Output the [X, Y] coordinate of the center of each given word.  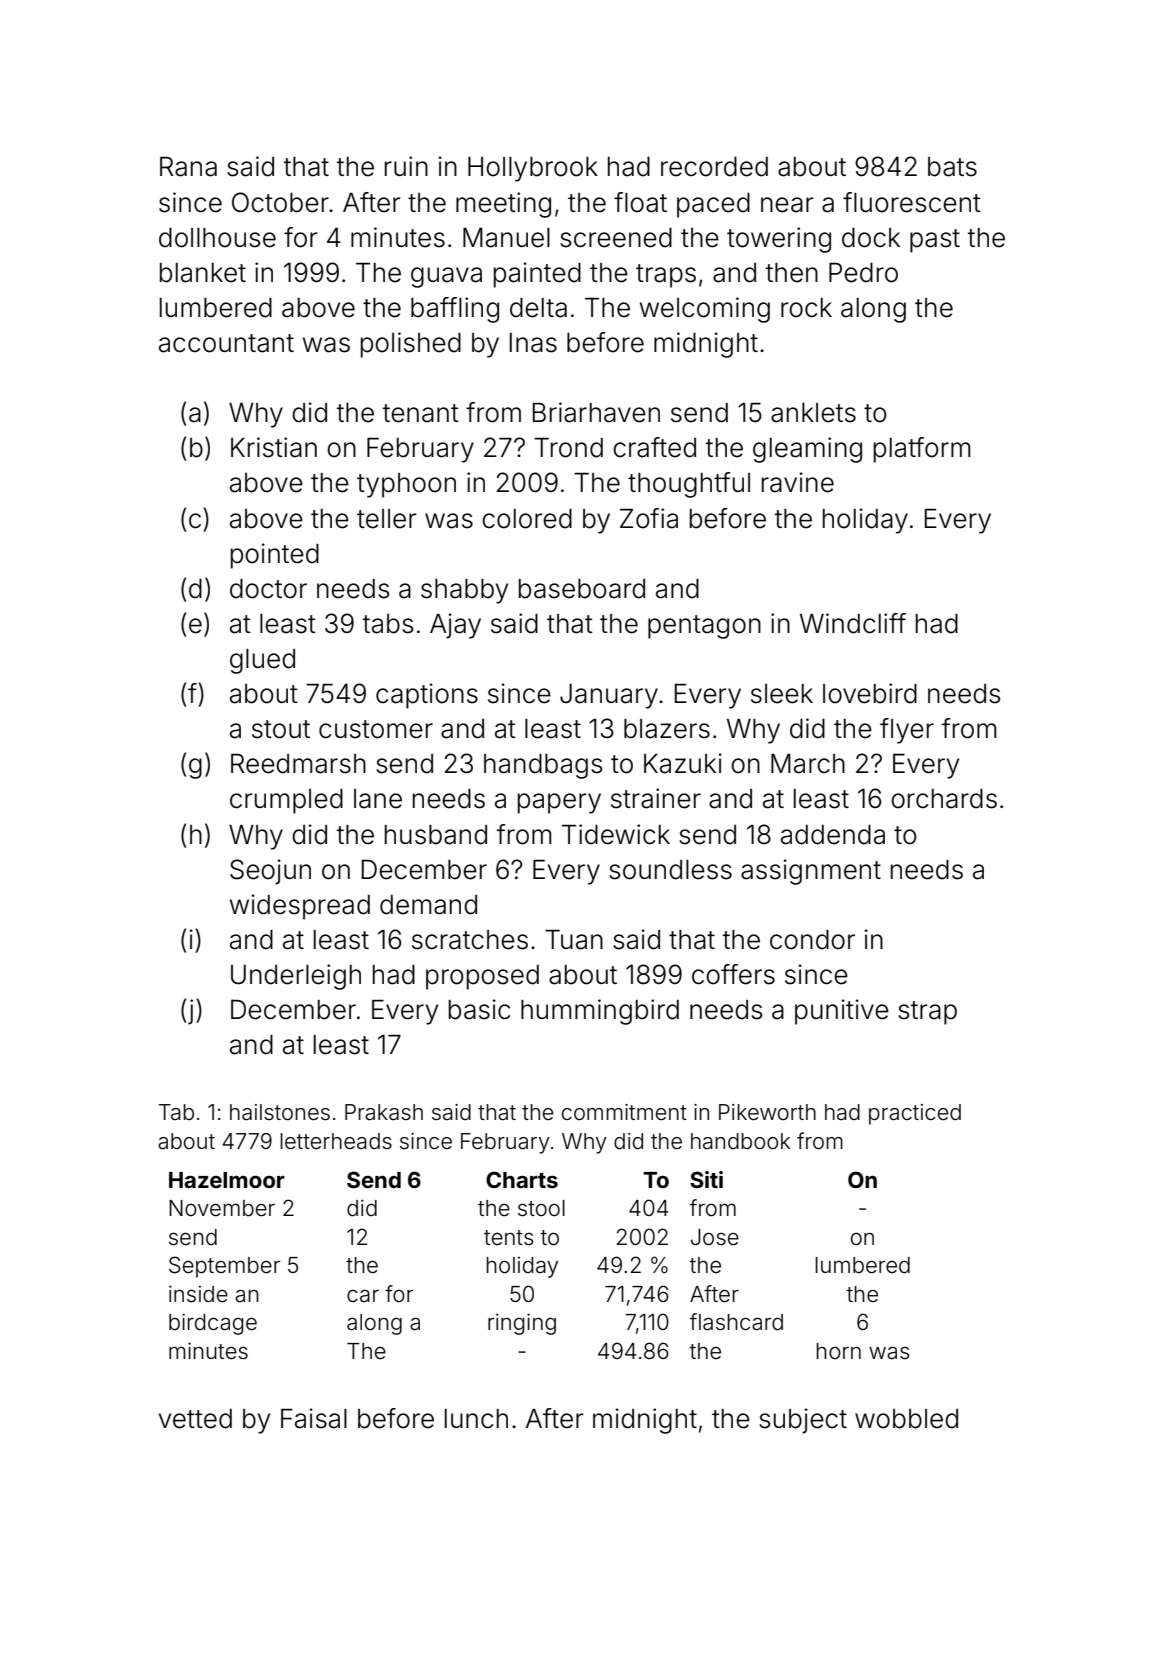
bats [952, 167]
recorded [714, 167]
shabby [464, 591]
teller [387, 519]
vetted [195, 1419]
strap [927, 1013]
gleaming [807, 450]
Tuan [574, 940]
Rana [188, 167]
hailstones [280, 1112]
